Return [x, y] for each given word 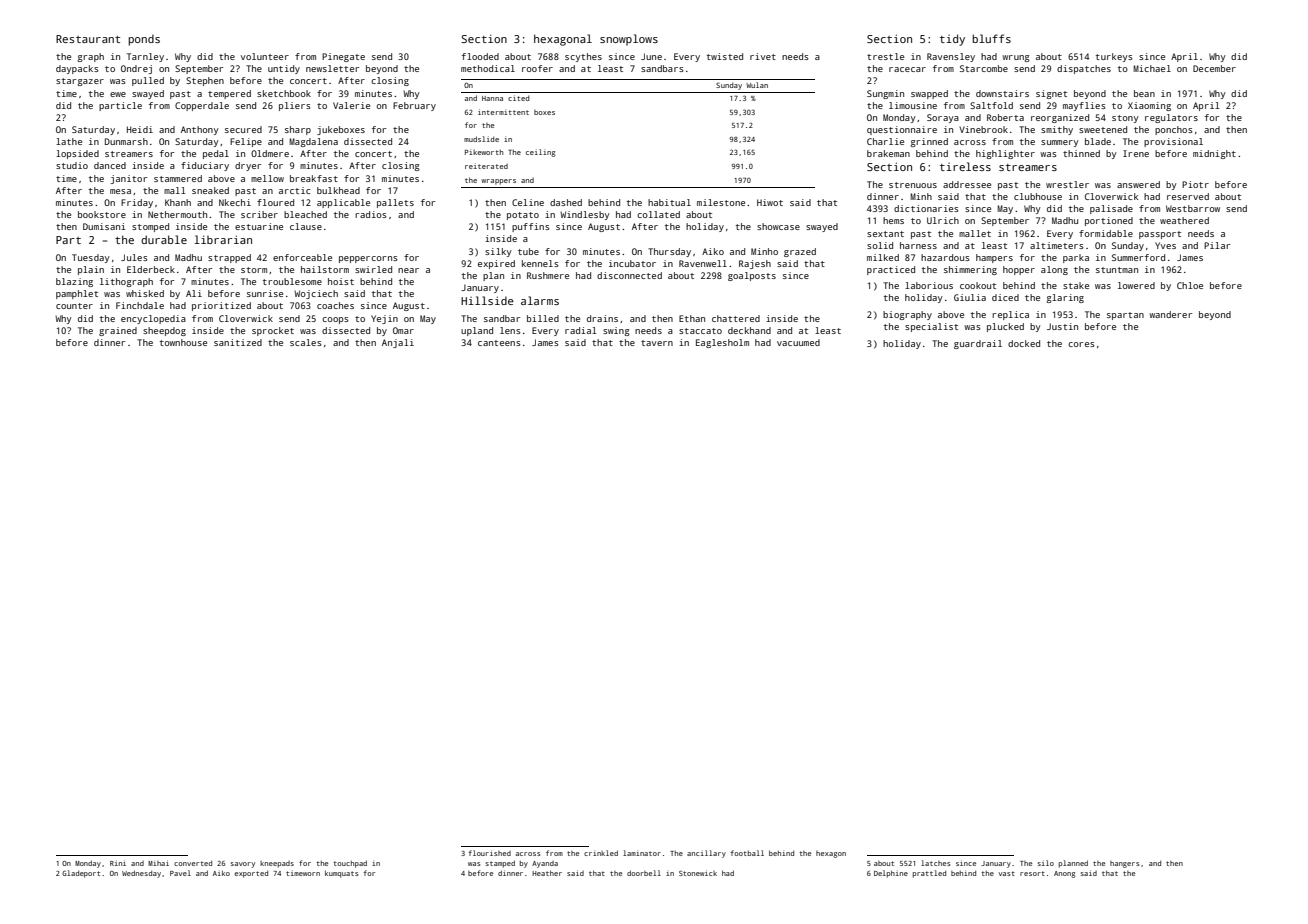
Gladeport [81, 874]
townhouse [183, 342]
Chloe [1190, 285]
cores [1081, 344]
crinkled [601, 853]
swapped [929, 94]
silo [1046, 863]
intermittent [503, 112]
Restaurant [88, 39]
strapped [229, 258]
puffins [530, 227]
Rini [118, 863]
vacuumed [798, 342]
